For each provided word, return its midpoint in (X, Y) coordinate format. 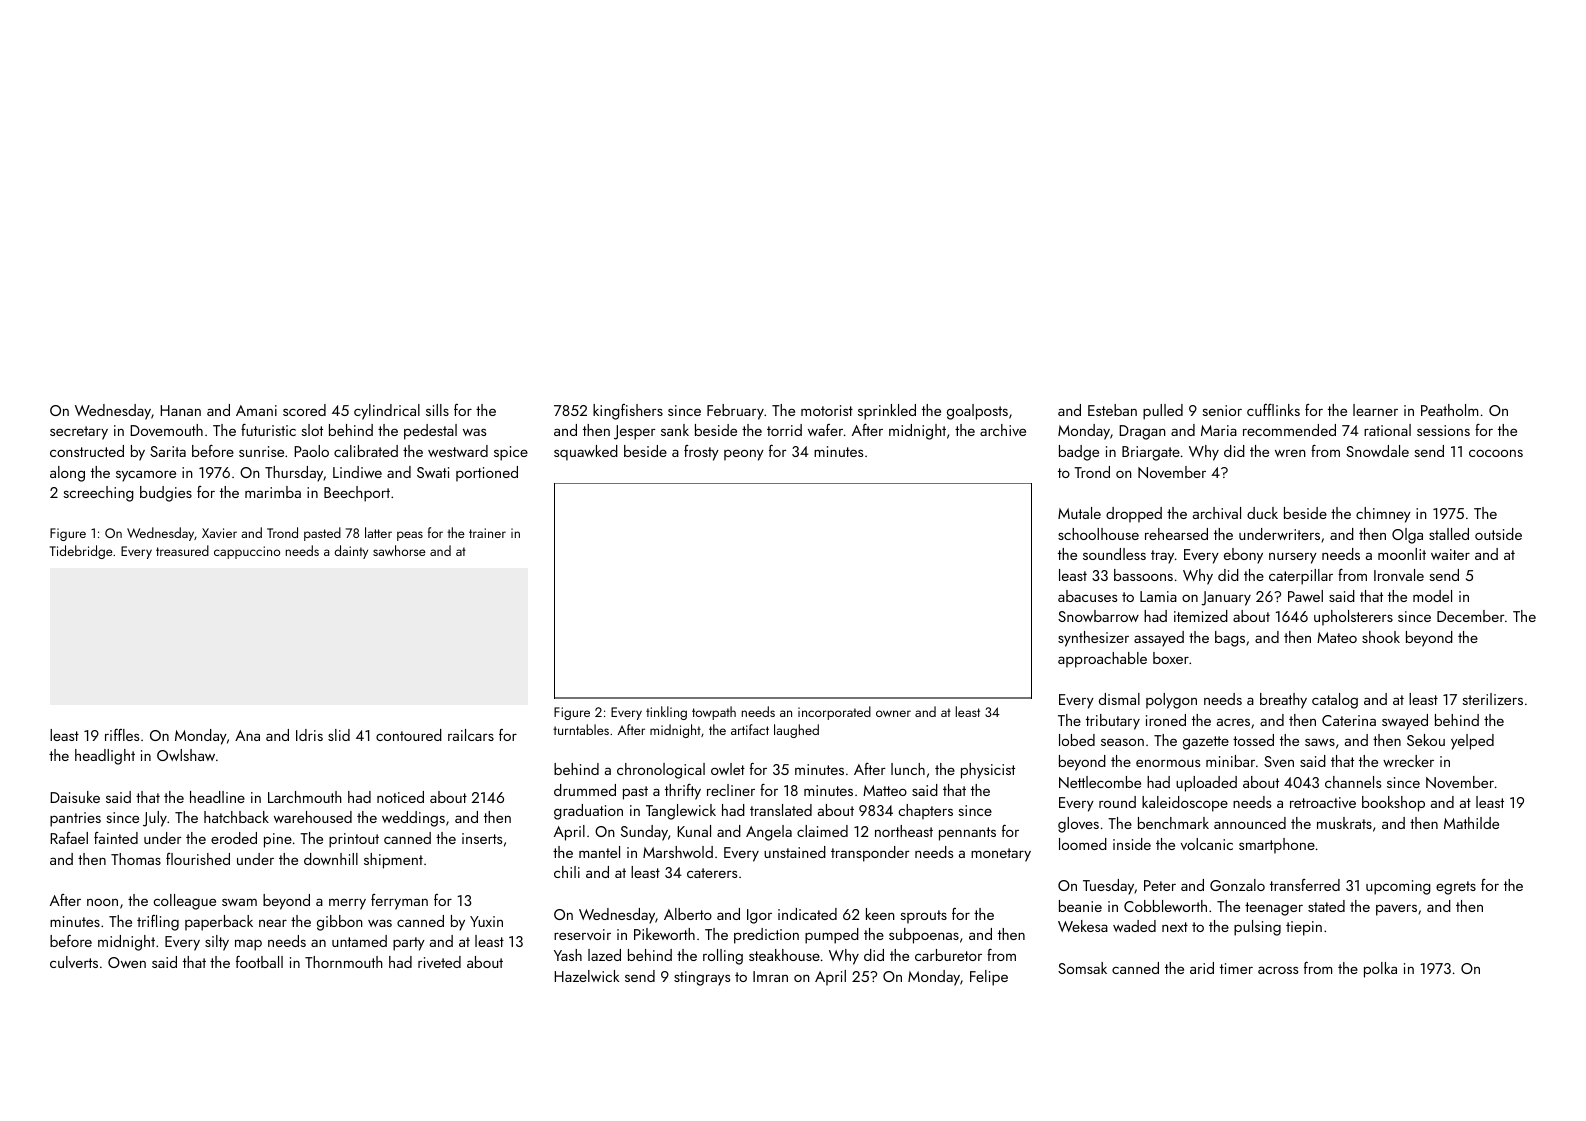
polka (1380, 970)
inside (1132, 844)
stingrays (702, 978)
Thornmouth (344, 962)
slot (312, 430)
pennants (967, 834)
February (735, 412)
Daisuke (75, 797)
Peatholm (1449, 410)
